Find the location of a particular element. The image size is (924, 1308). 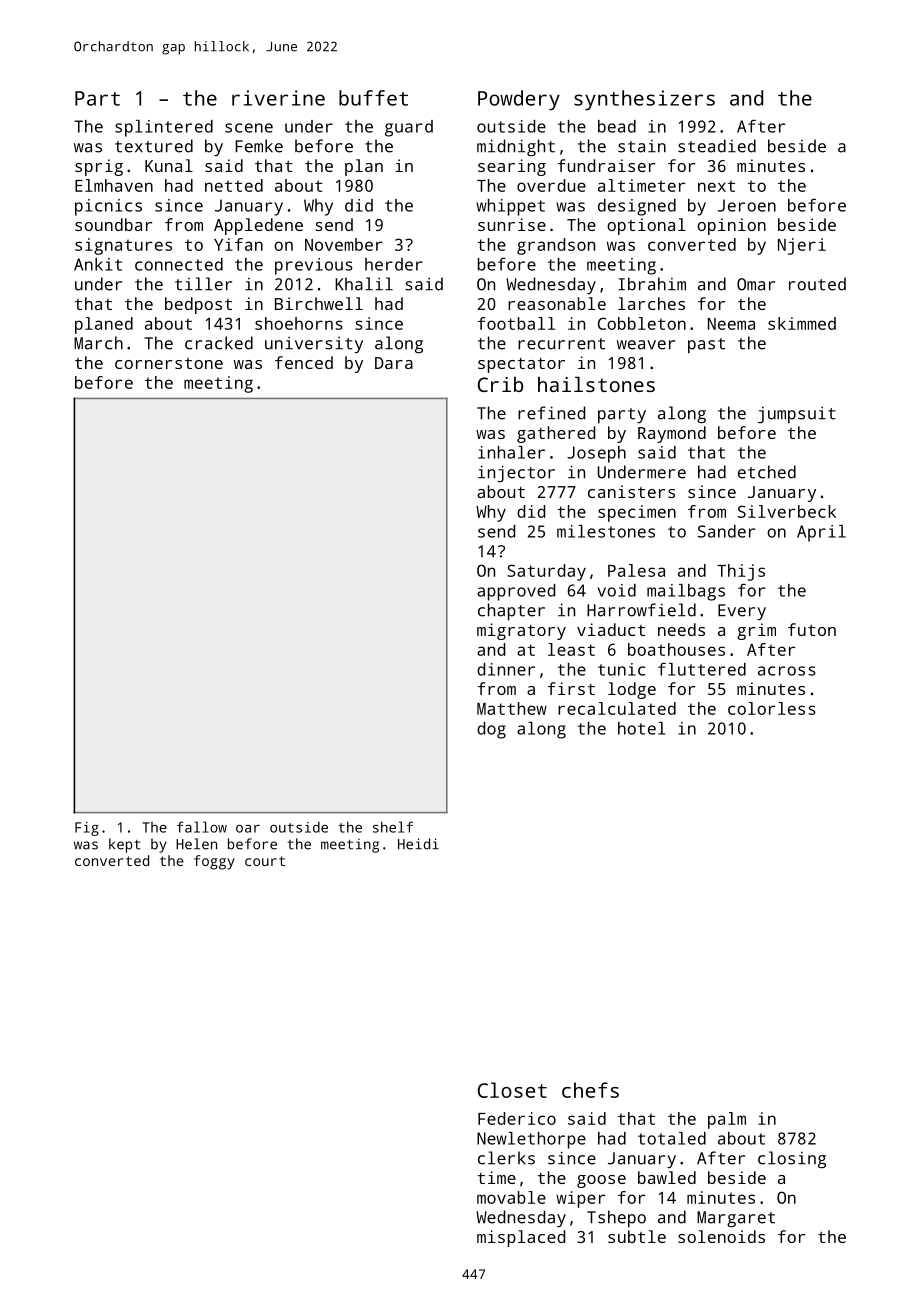

grandson is located at coordinates (556, 246).
